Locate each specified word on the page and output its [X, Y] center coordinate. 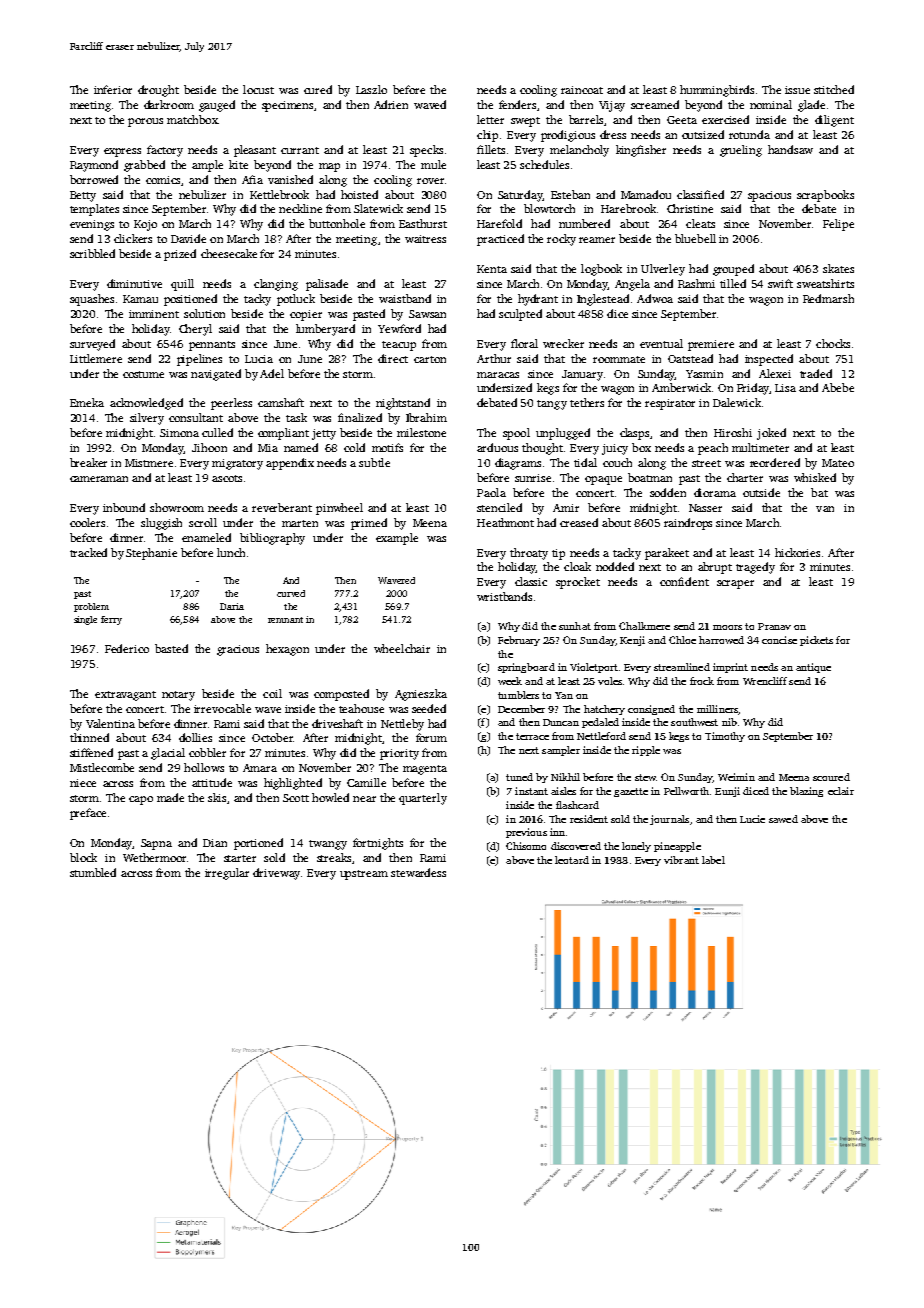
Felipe [838, 225]
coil [272, 693]
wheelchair [402, 648]
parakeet [667, 554]
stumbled [93, 872]
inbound [124, 507]
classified [700, 194]
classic [531, 581]
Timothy [725, 737]
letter [490, 119]
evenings [92, 225]
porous [145, 122]
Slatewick [378, 208]
